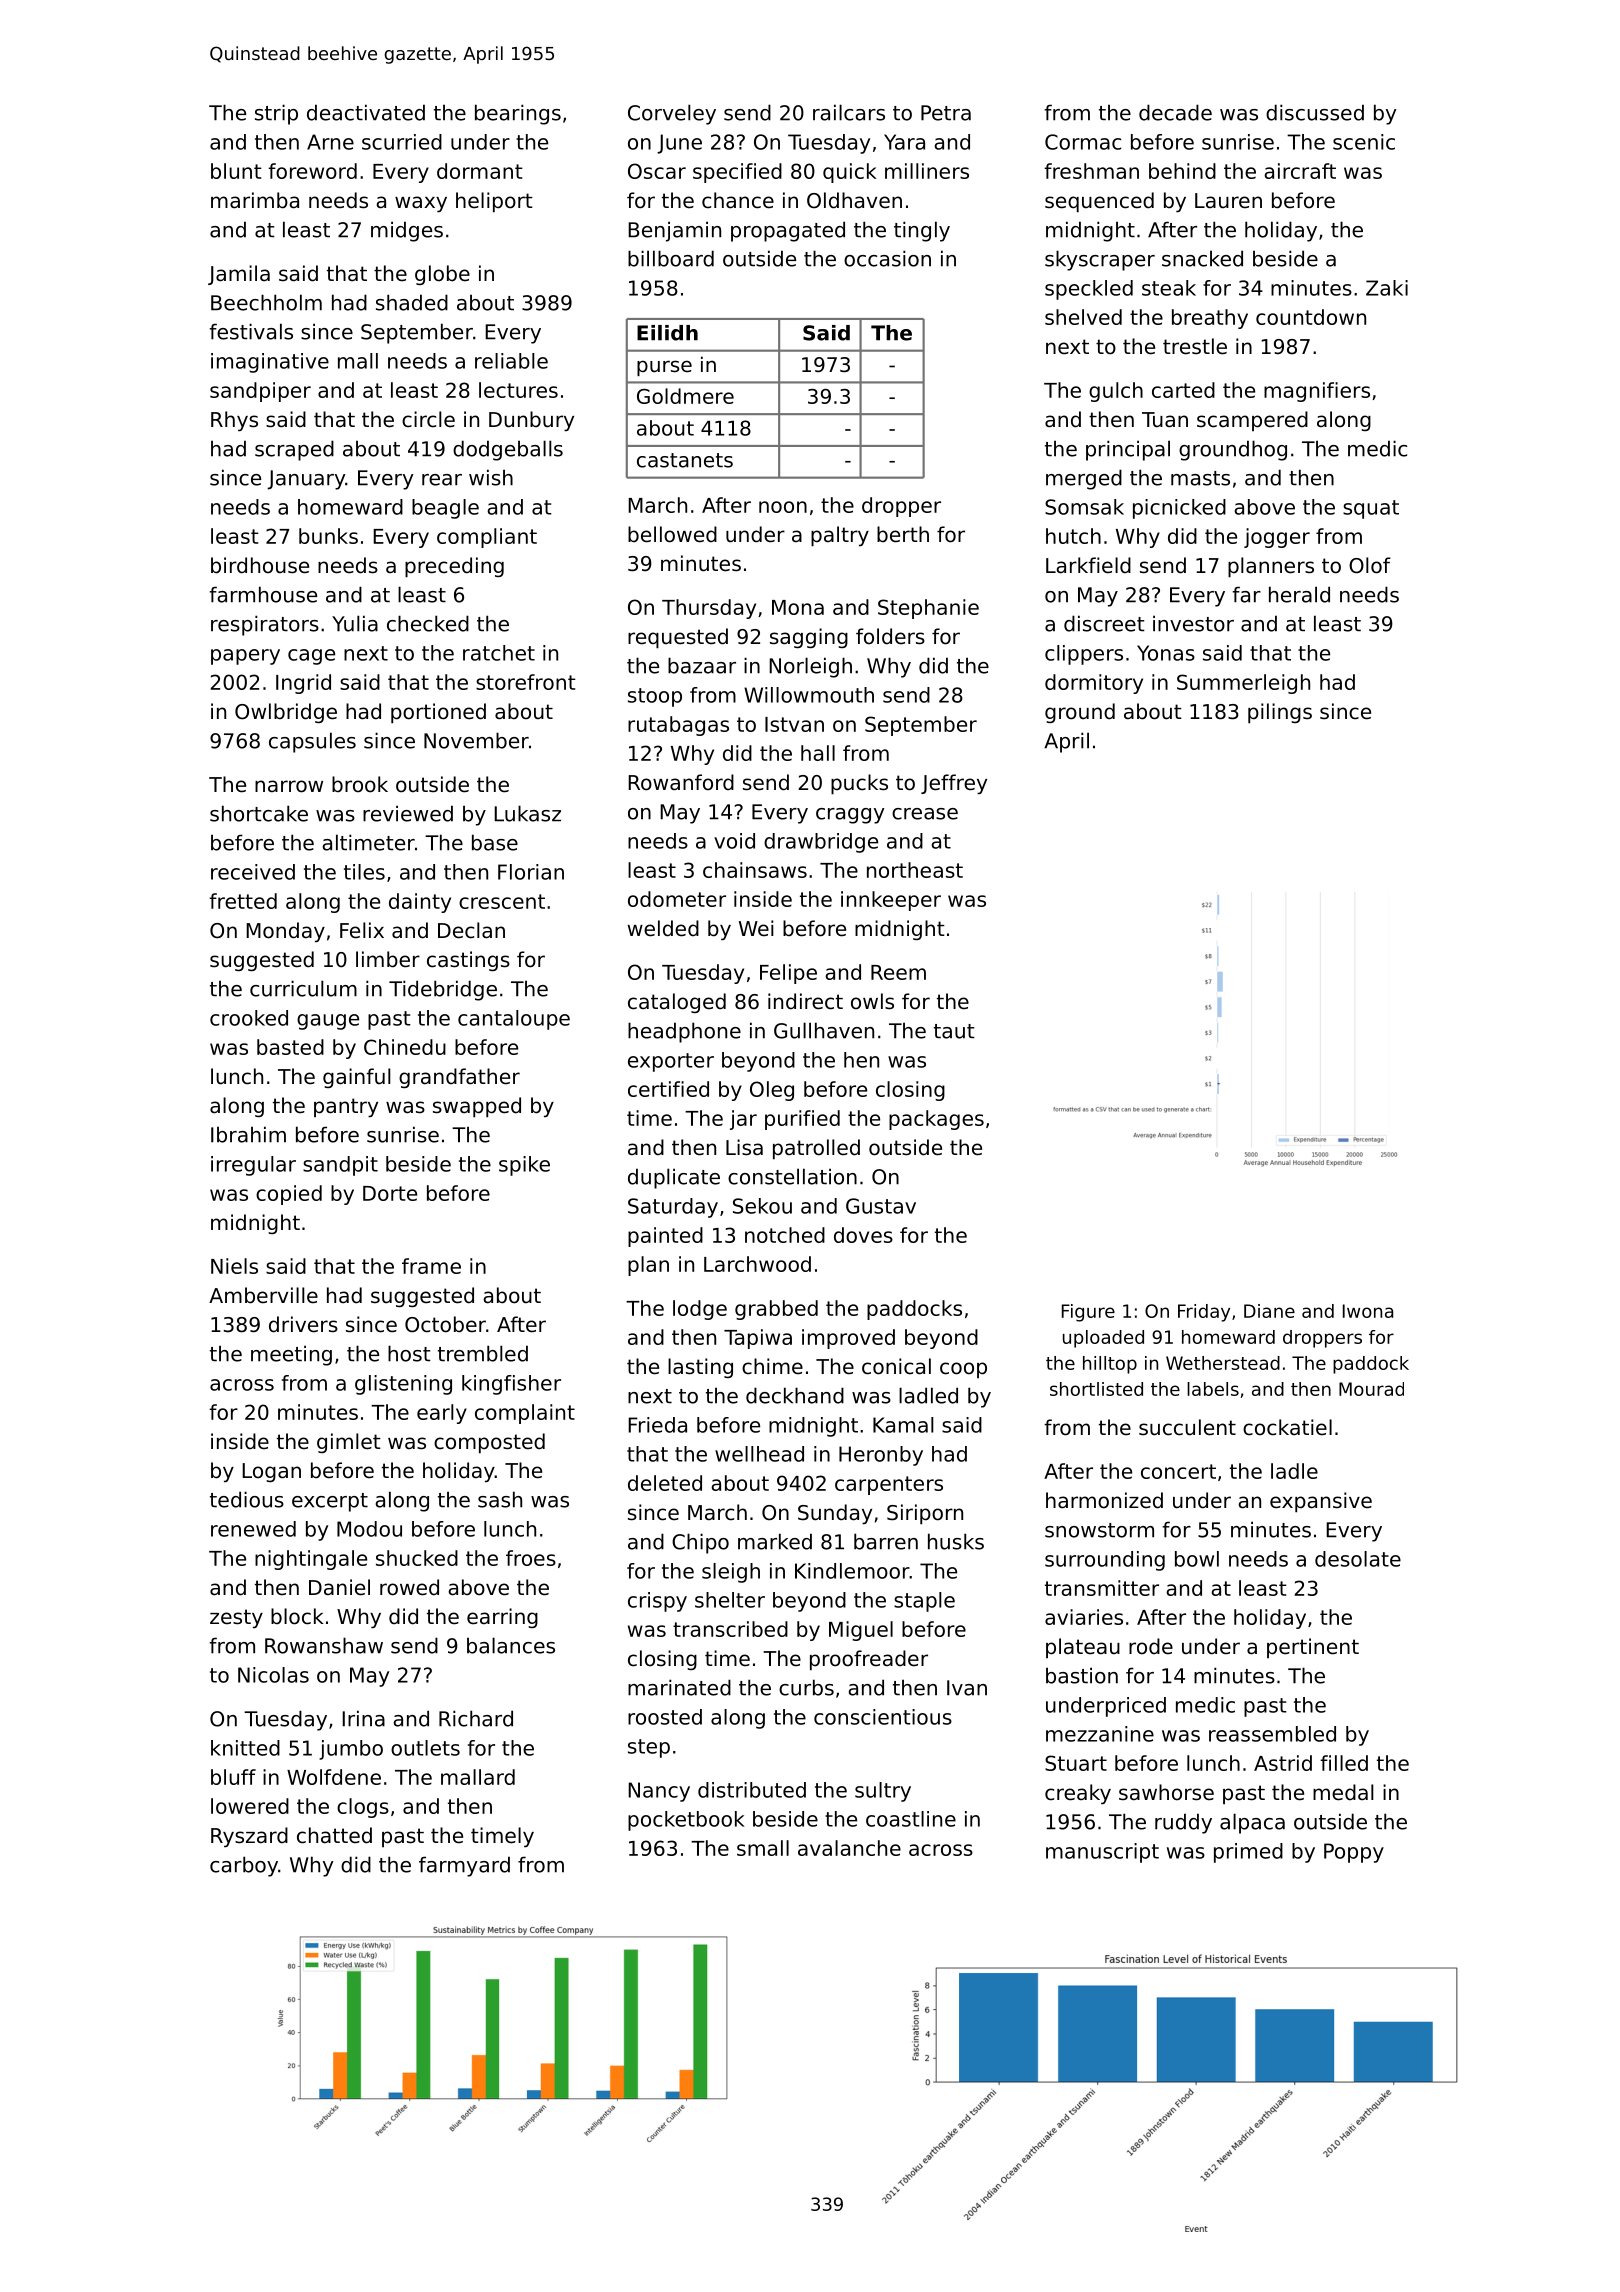 The width and height of the screenshot is (1620, 2292). Describe the element at coordinates (409, 1587) in the screenshot. I see `rowed` at that location.
